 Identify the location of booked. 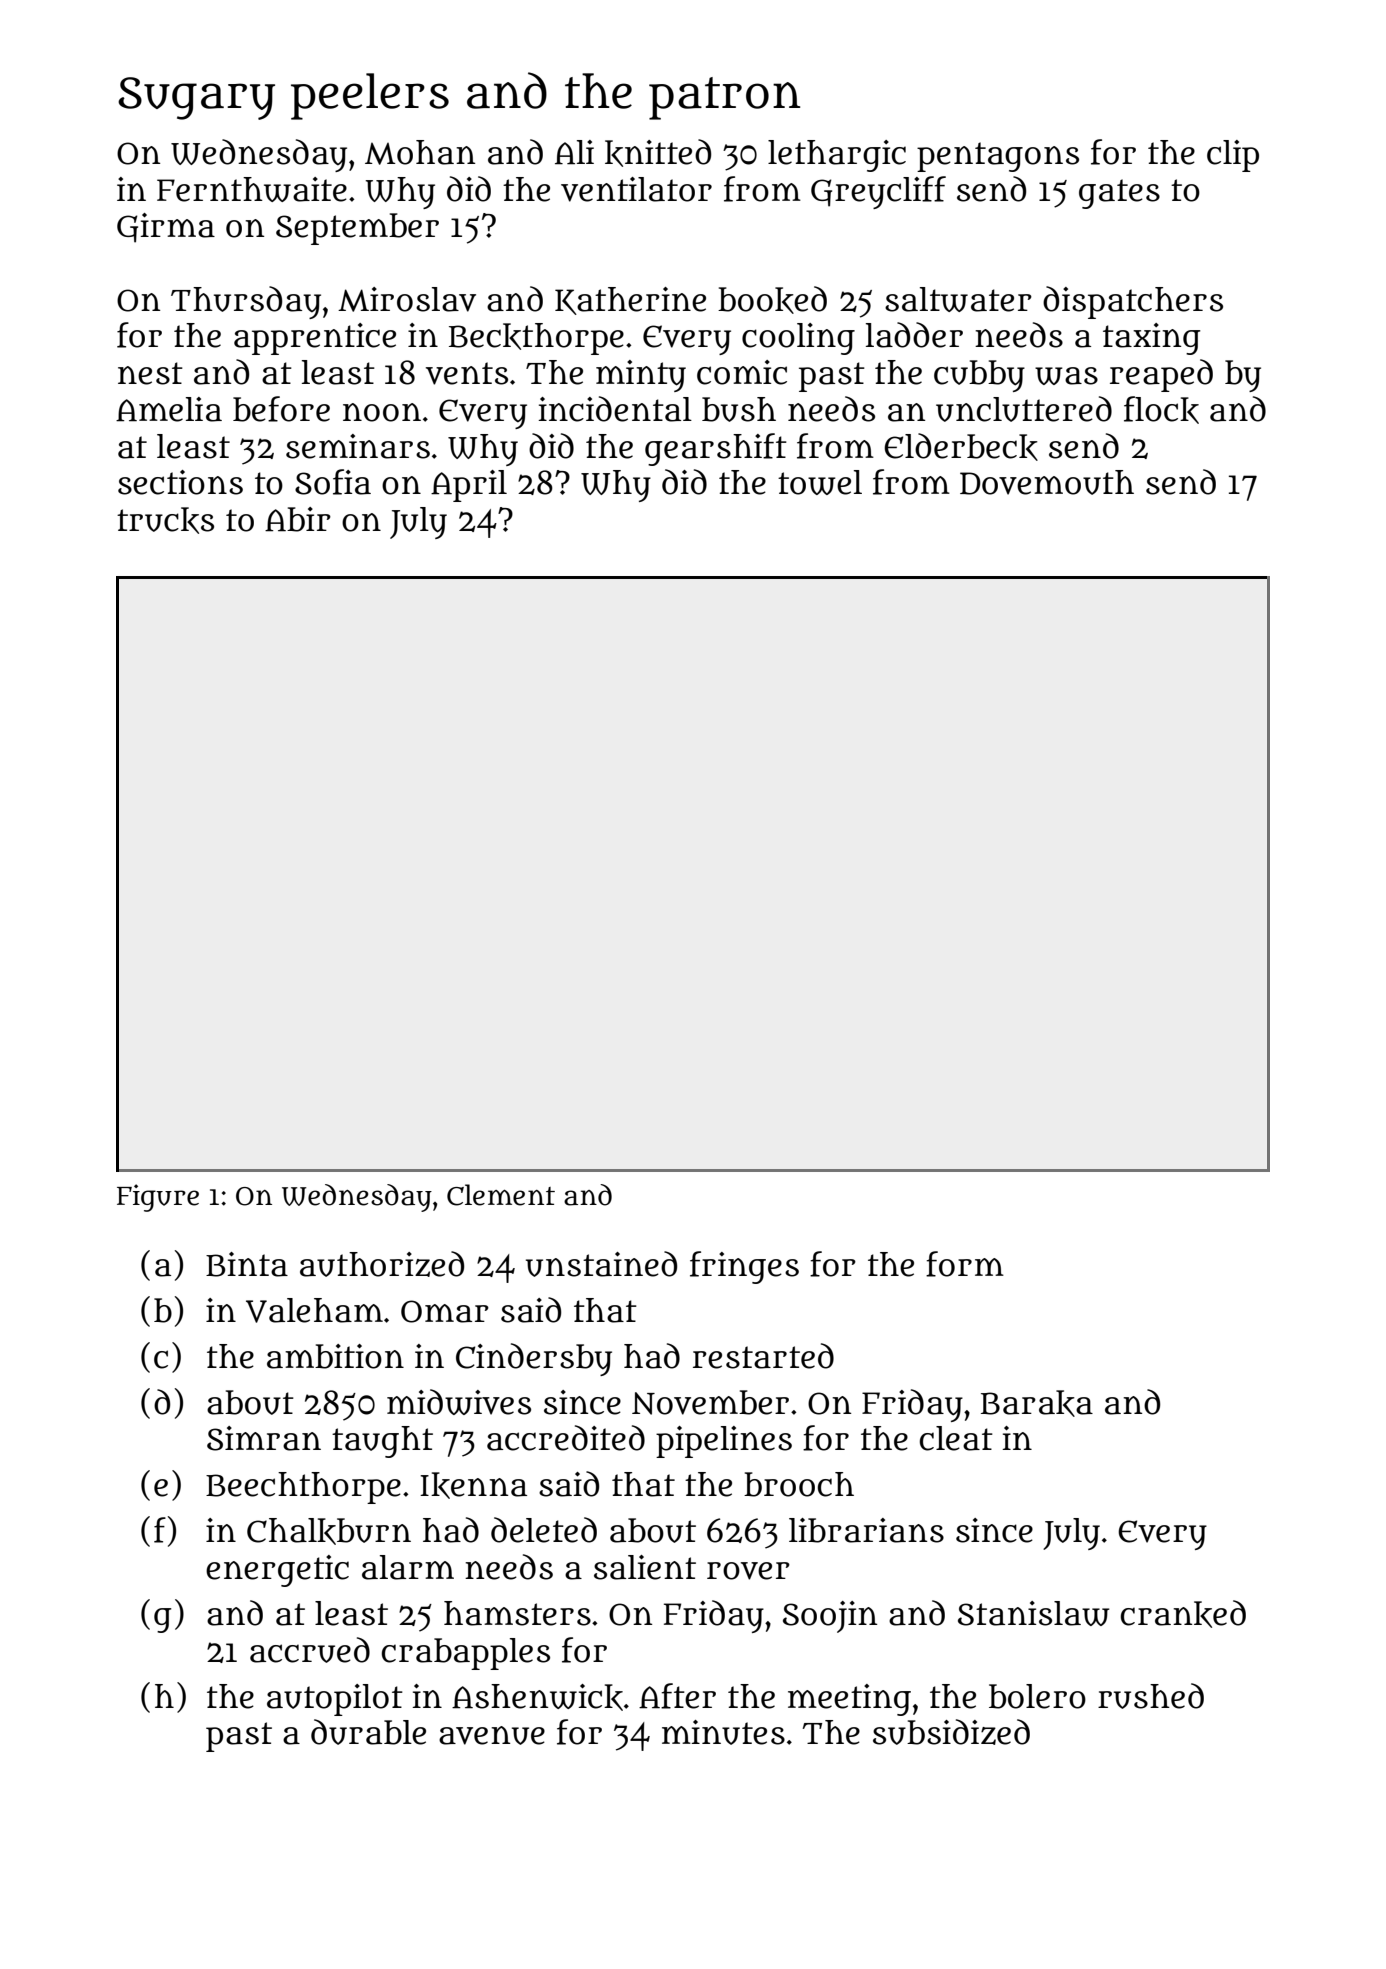
(772, 300).
